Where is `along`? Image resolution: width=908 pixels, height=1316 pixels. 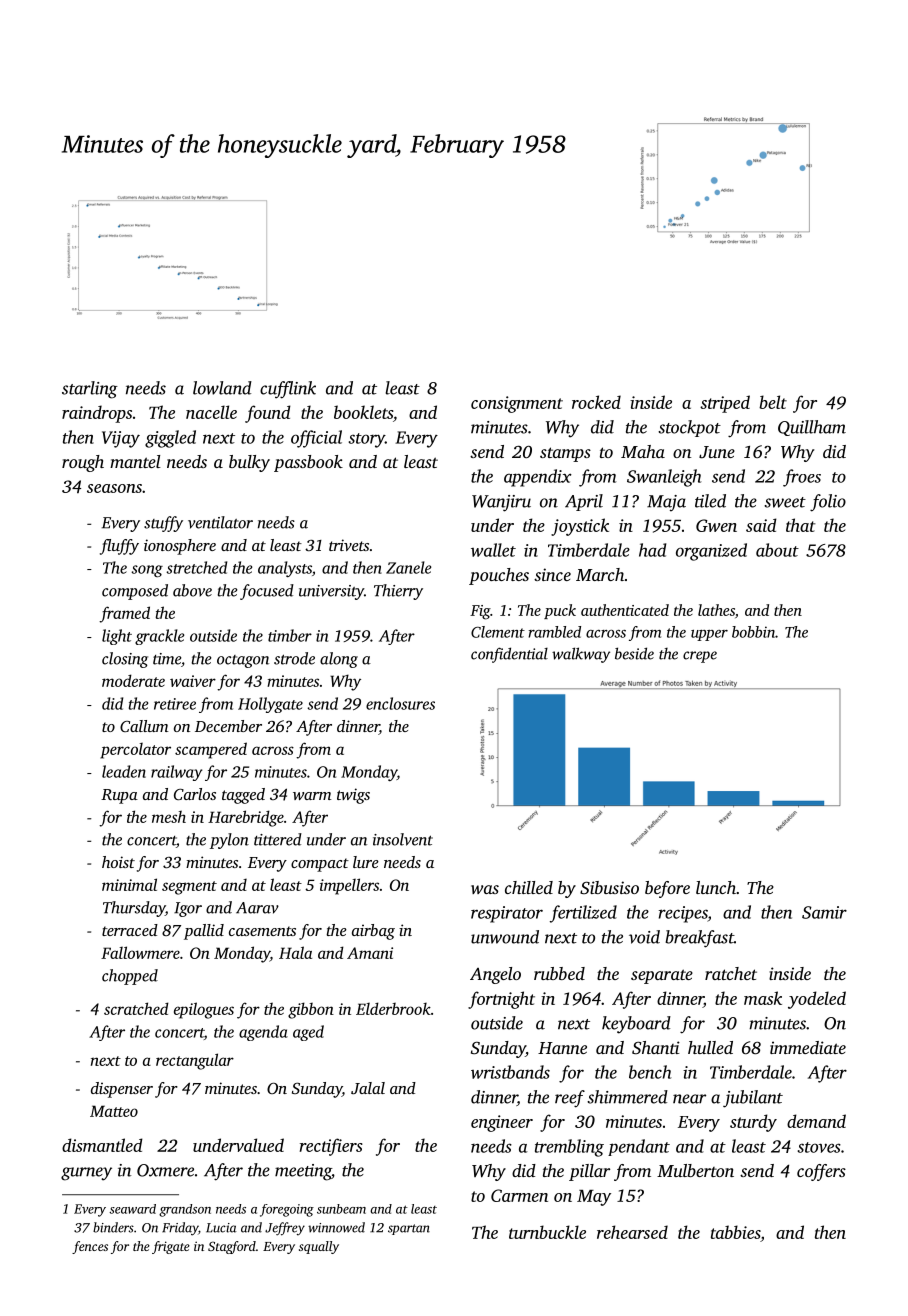
along is located at coordinates (339, 660).
